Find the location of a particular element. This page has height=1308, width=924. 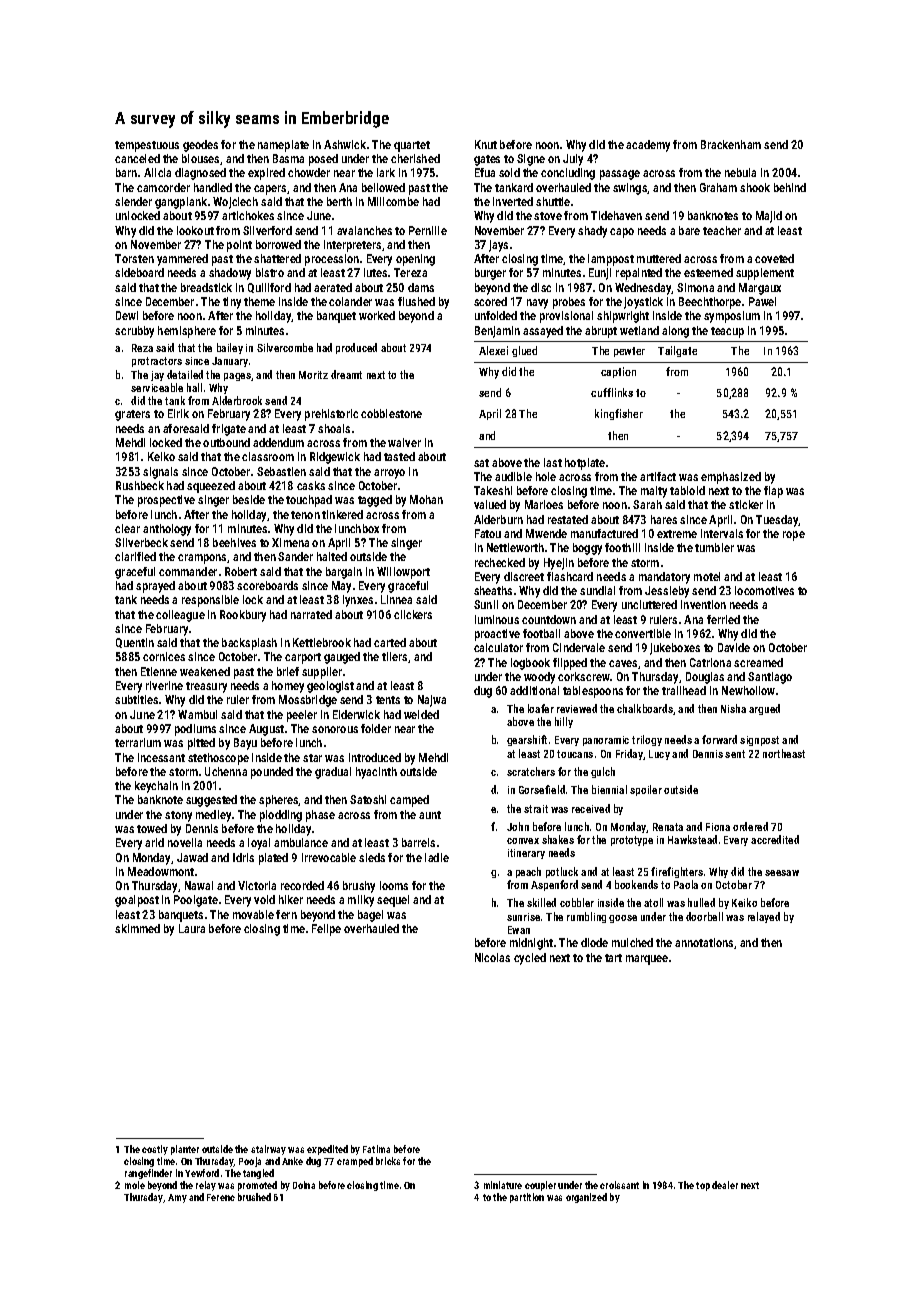

touchpad is located at coordinates (309, 501).
